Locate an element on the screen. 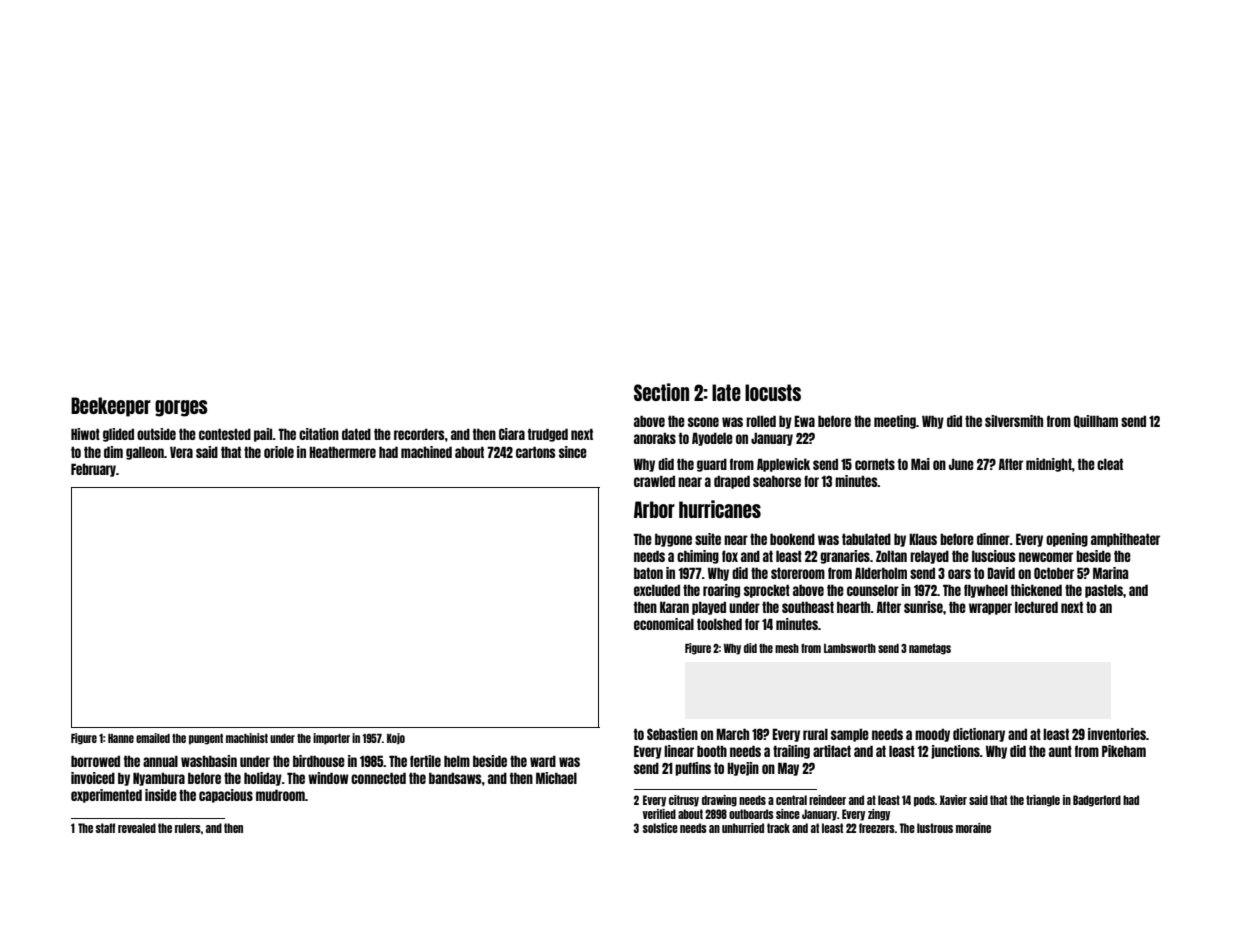 The image size is (1233, 952). silversmith is located at coordinates (1014, 421).
